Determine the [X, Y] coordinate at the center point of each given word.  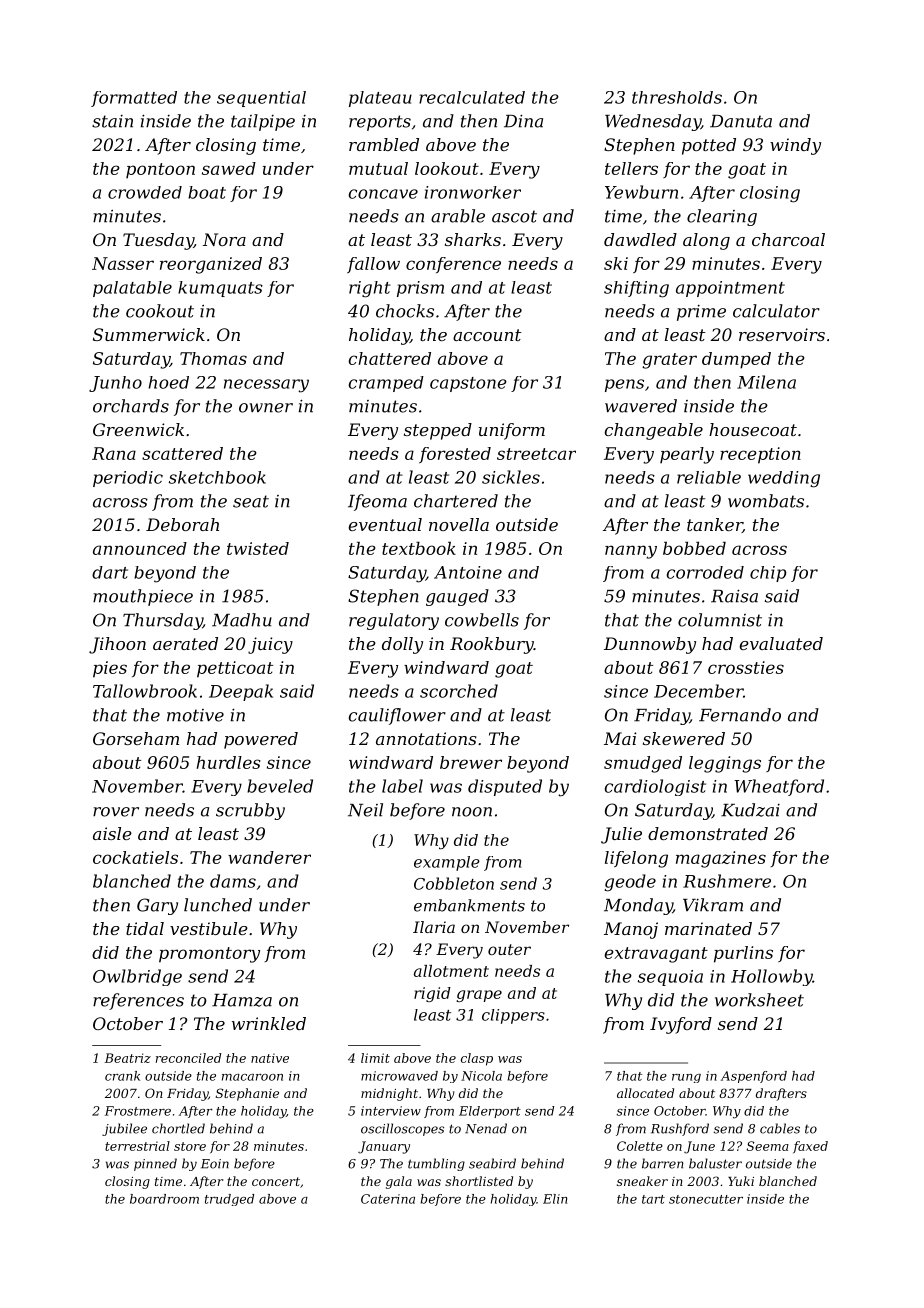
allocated [645, 1093]
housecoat [753, 429]
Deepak [241, 692]
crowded [145, 192]
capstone [468, 384]
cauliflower [397, 716]
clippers [513, 1016]
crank [122, 1076]
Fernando [740, 715]
